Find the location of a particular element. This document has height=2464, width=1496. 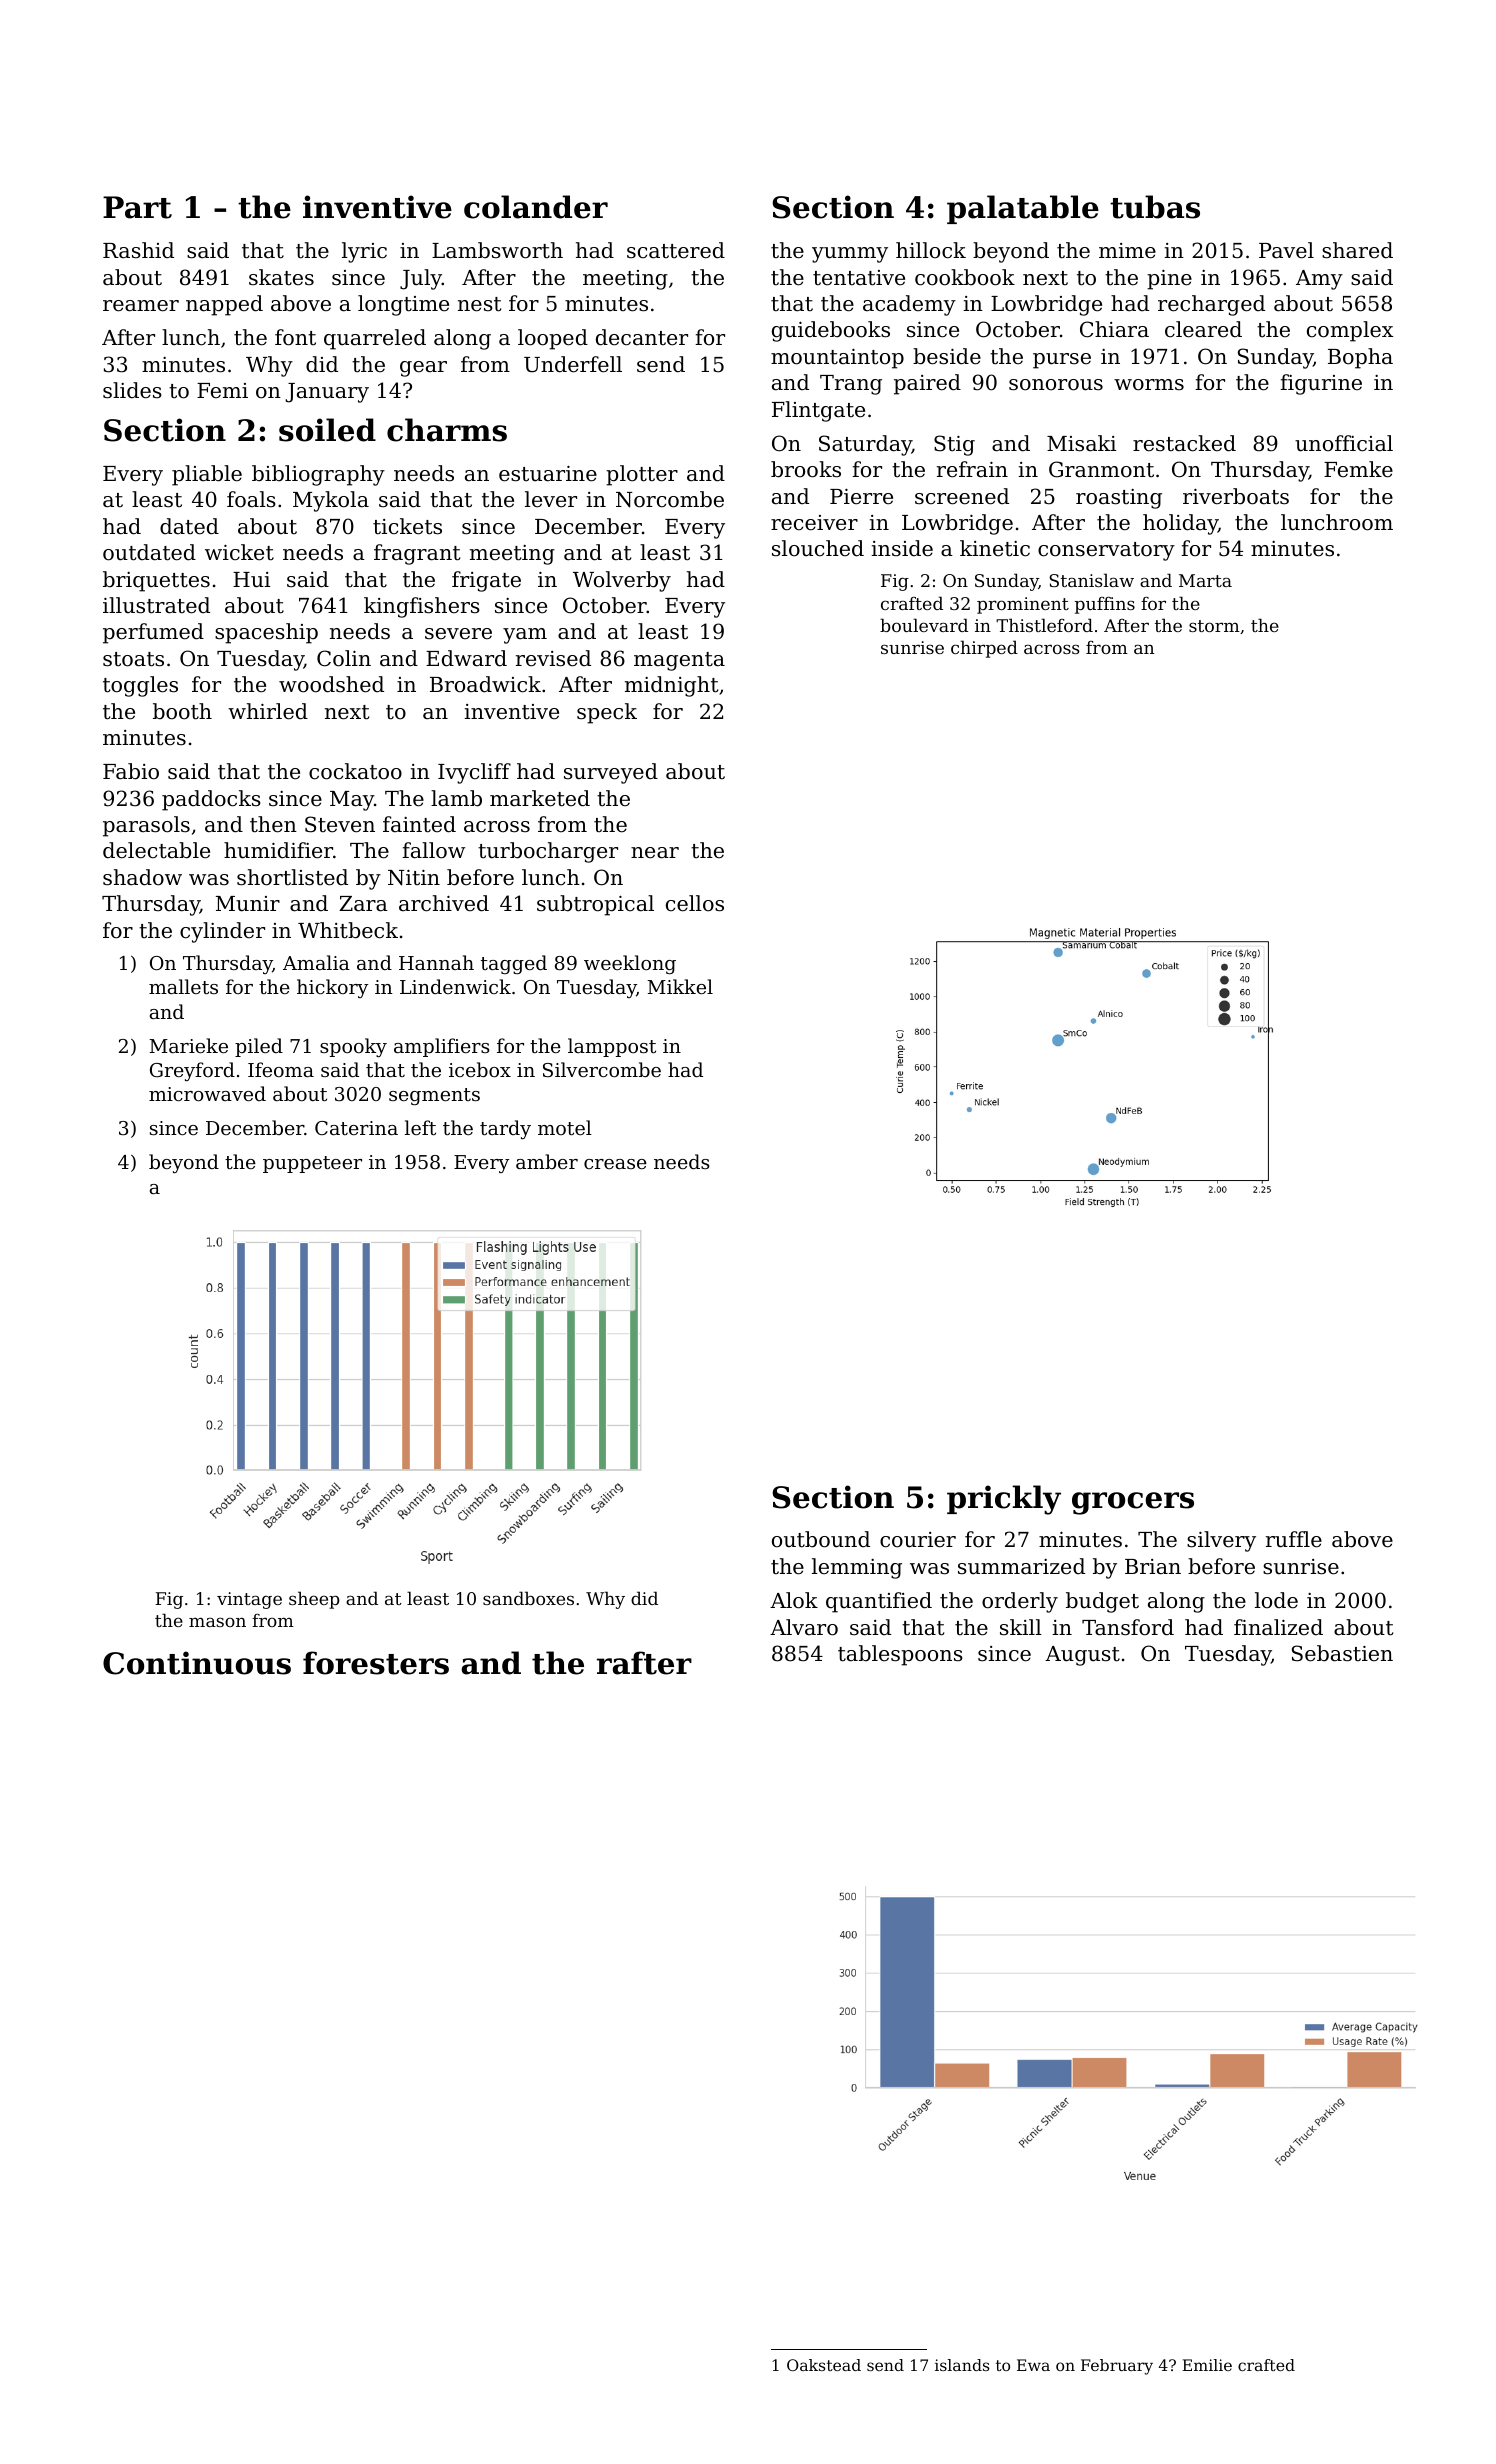

spaceship is located at coordinates (266, 633).
